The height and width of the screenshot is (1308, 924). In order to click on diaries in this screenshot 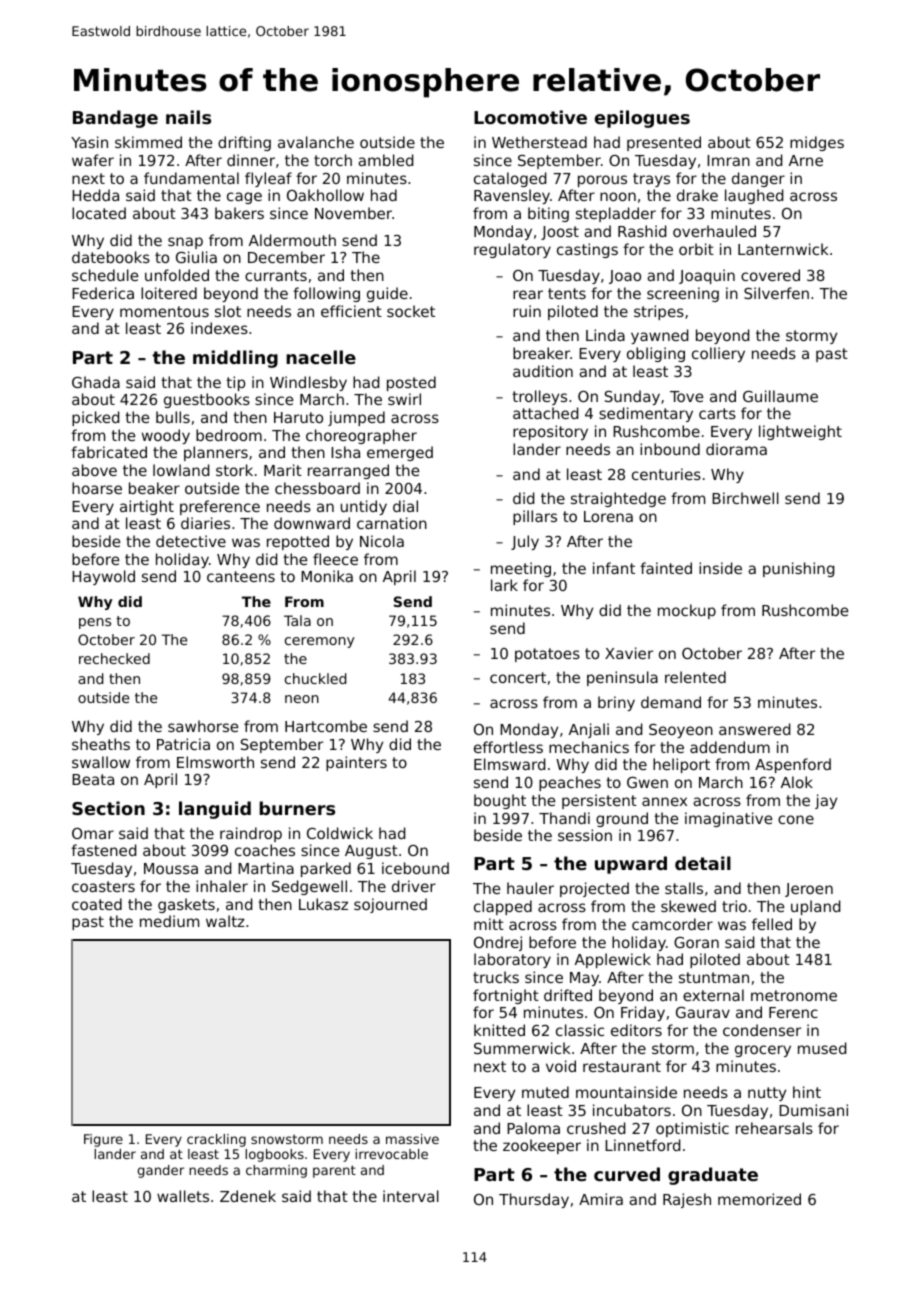, I will do `click(205, 523)`.
